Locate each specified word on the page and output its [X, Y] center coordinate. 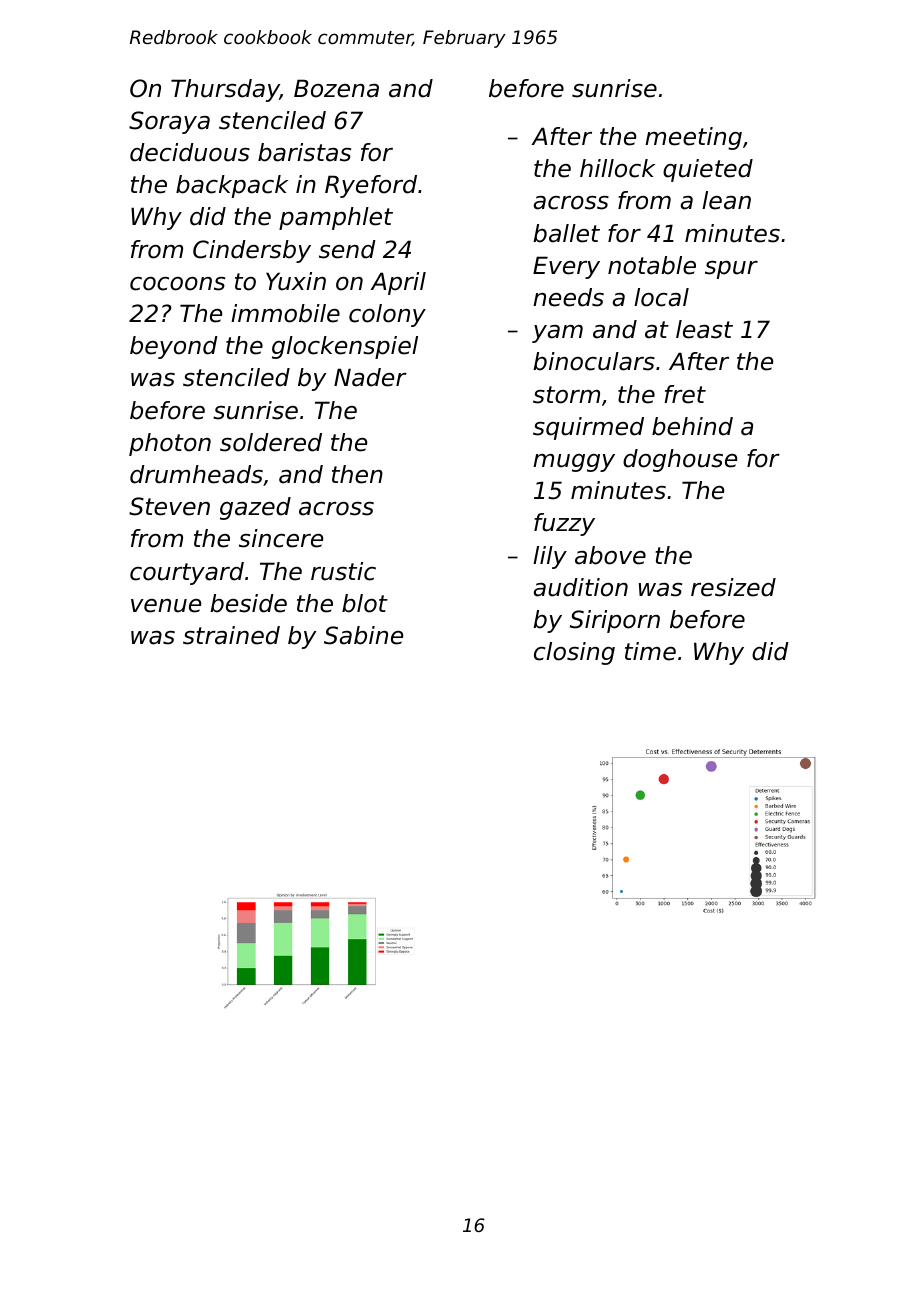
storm [566, 395]
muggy [574, 463]
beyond [174, 347]
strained [231, 635]
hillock [617, 168]
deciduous [190, 152]
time [650, 651]
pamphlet [336, 218]
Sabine [363, 635]
